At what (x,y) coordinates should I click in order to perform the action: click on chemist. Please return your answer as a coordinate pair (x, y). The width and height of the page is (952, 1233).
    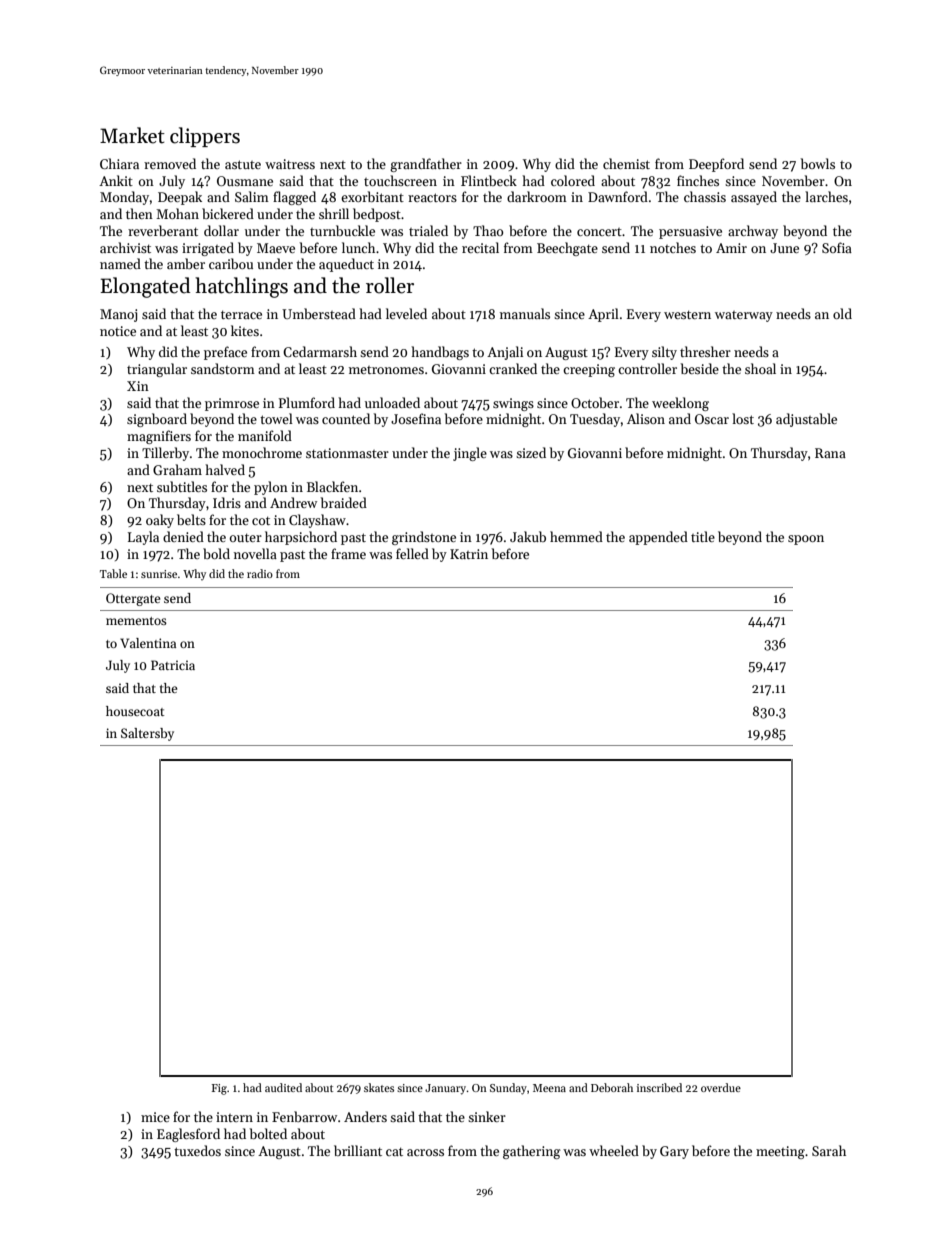
    Looking at the image, I should click on (626, 163).
